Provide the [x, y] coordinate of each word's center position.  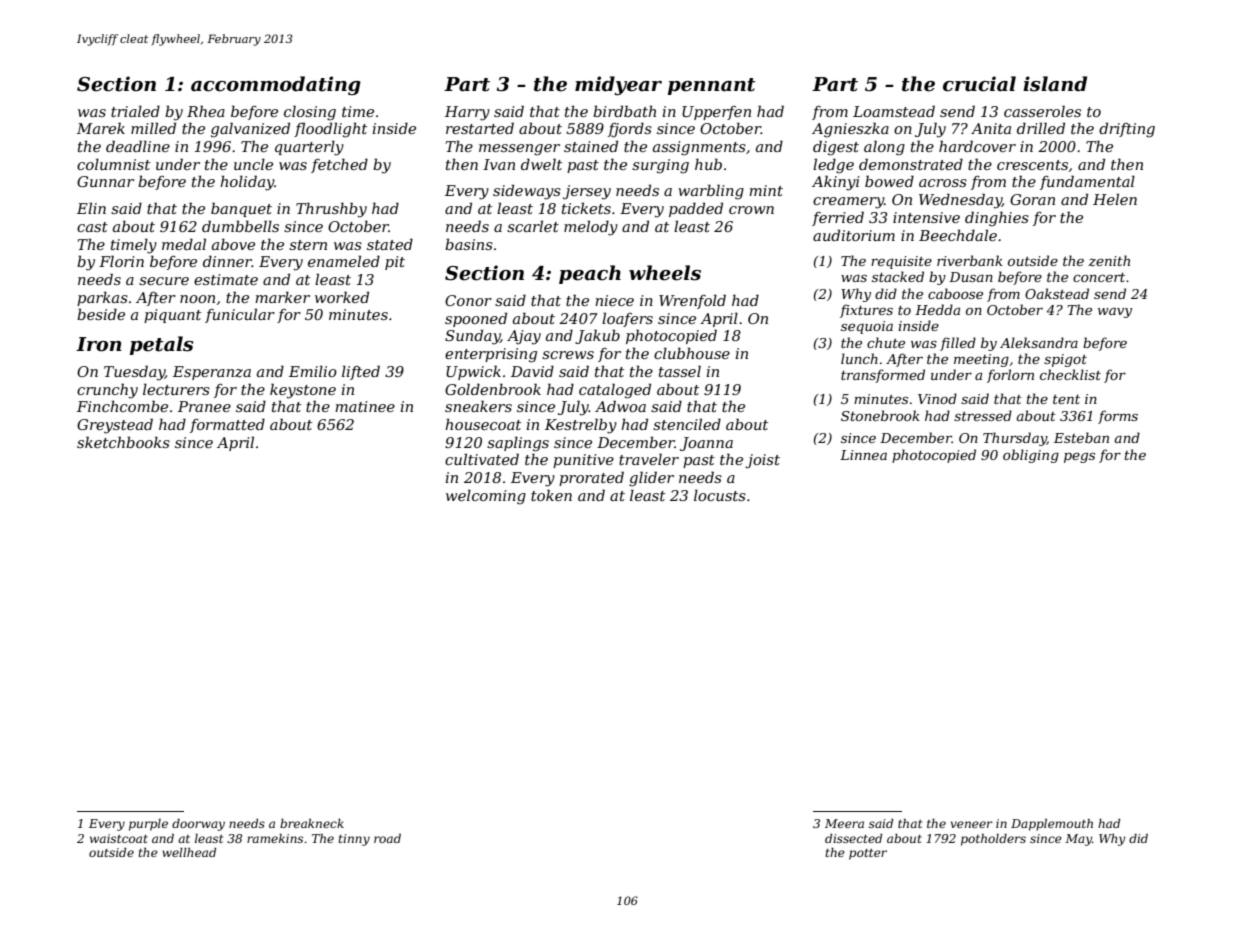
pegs [1079, 457]
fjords [630, 130]
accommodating [276, 85]
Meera [844, 823]
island [1055, 84]
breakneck [312, 823]
